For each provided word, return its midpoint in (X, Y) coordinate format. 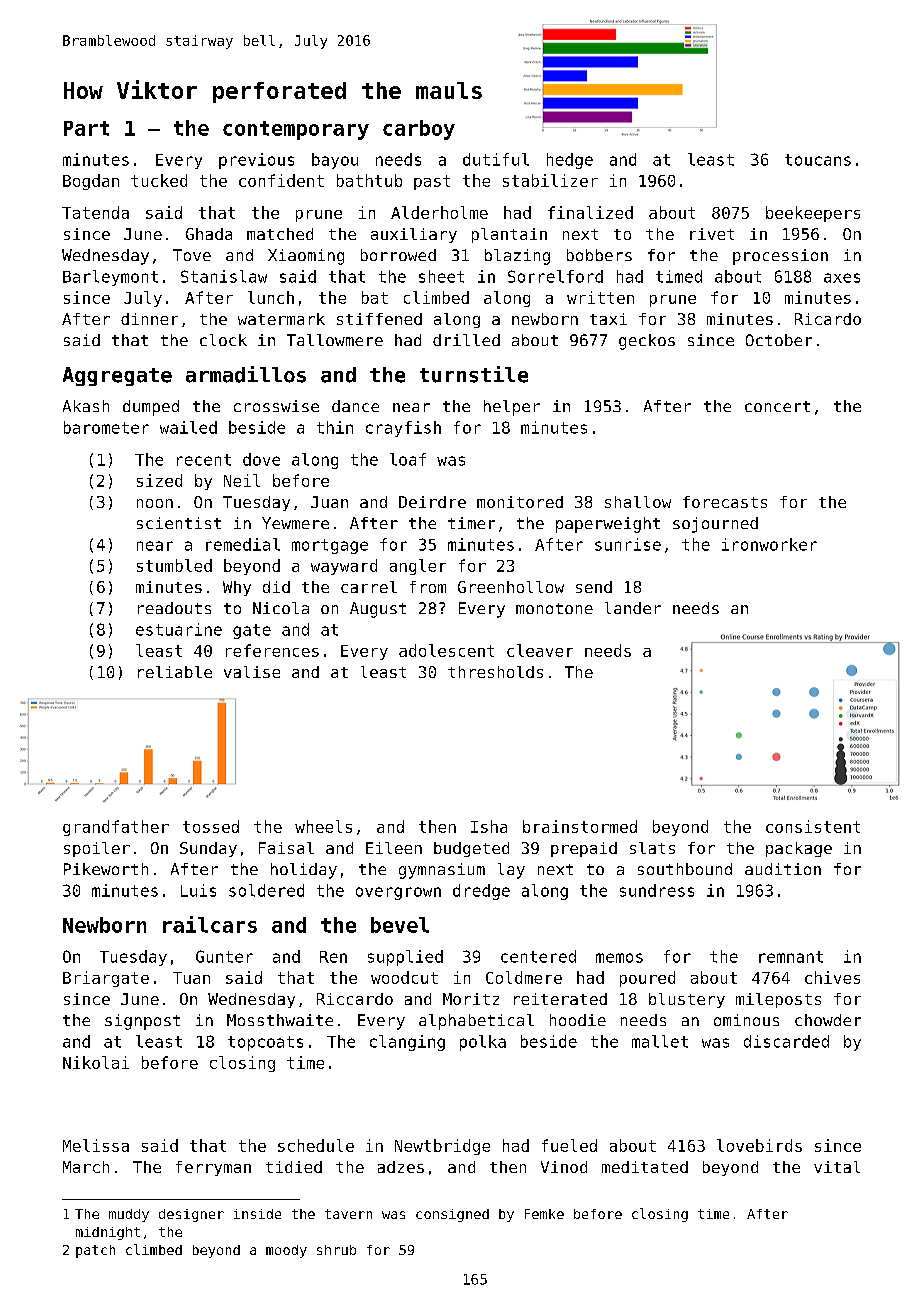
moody (286, 1251)
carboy (419, 130)
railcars (210, 924)
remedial (243, 544)
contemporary (296, 130)
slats (652, 848)
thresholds (495, 672)
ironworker (769, 544)
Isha (489, 826)
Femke (544, 1214)
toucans (818, 160)
